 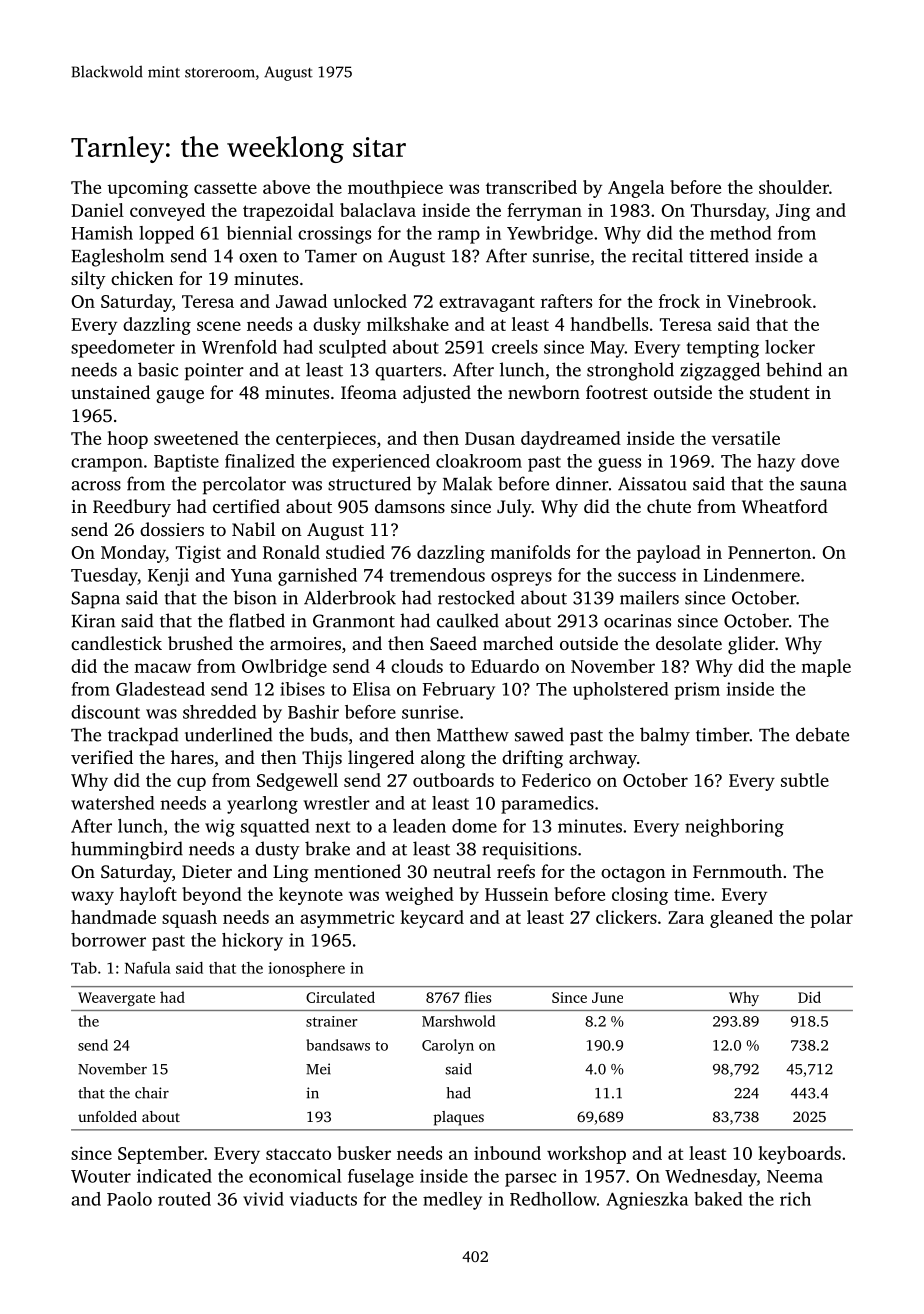 I want to click on Weavergate, so click(x=116, y=999).
